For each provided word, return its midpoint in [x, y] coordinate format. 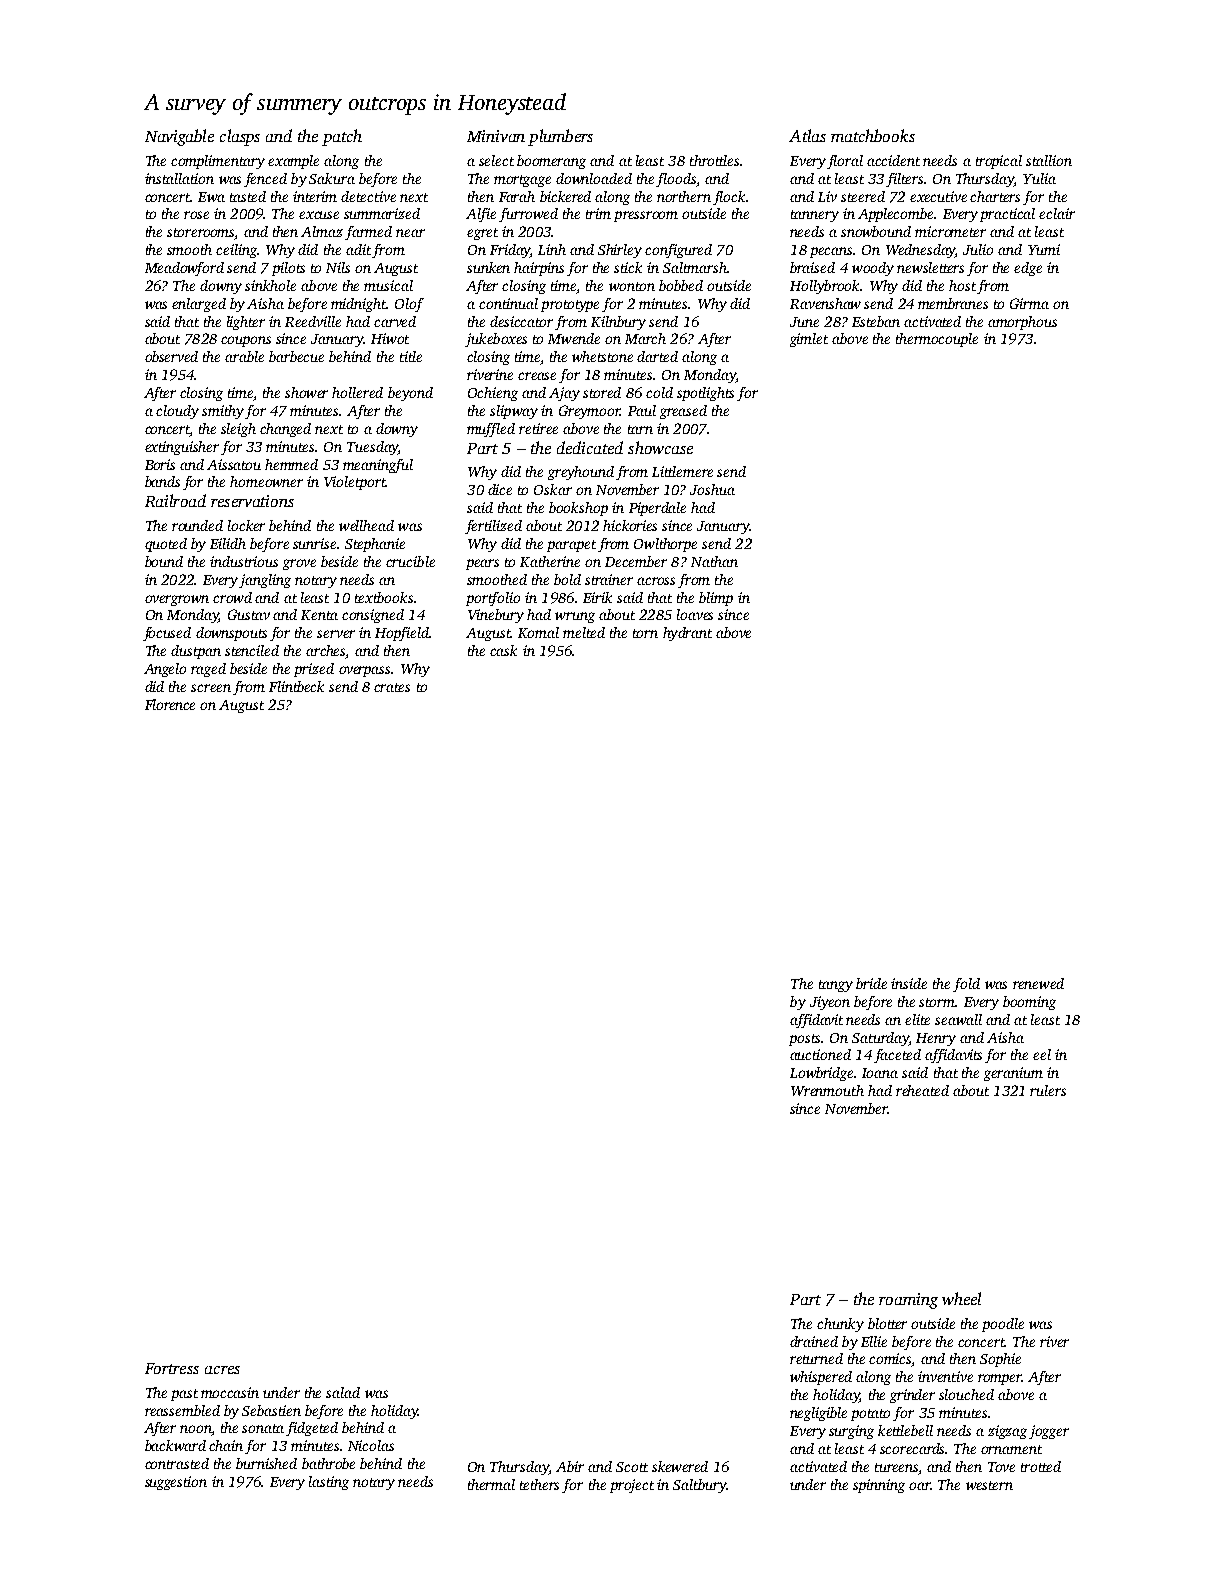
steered [863, 196]
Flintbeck [296, 686]
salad [343, 1392]
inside [909, 983]
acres [222, 1370]
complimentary [218, 162]
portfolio [493, 599]
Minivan [496, 136]
